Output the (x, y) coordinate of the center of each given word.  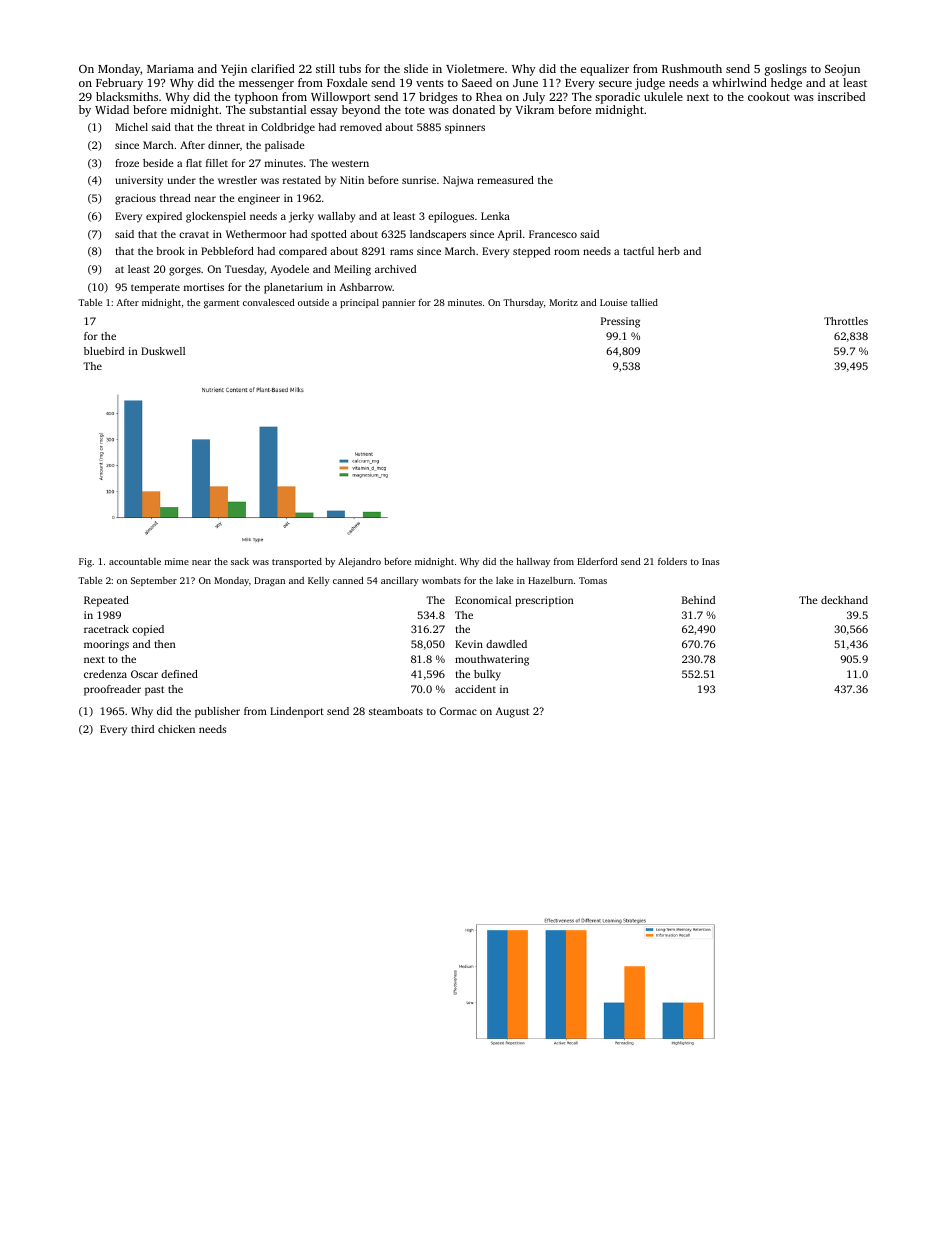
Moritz (563, 302)
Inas (711, 561)
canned (348, 580)
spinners (465, 128)
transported (297, 562)
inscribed (841, 96)
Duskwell (163, 351)
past (154, 691)
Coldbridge (288, 128)
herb (669, 251)
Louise (613, 302)
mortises (204, 287)
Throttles (846, 321)
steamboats (396, 711)
